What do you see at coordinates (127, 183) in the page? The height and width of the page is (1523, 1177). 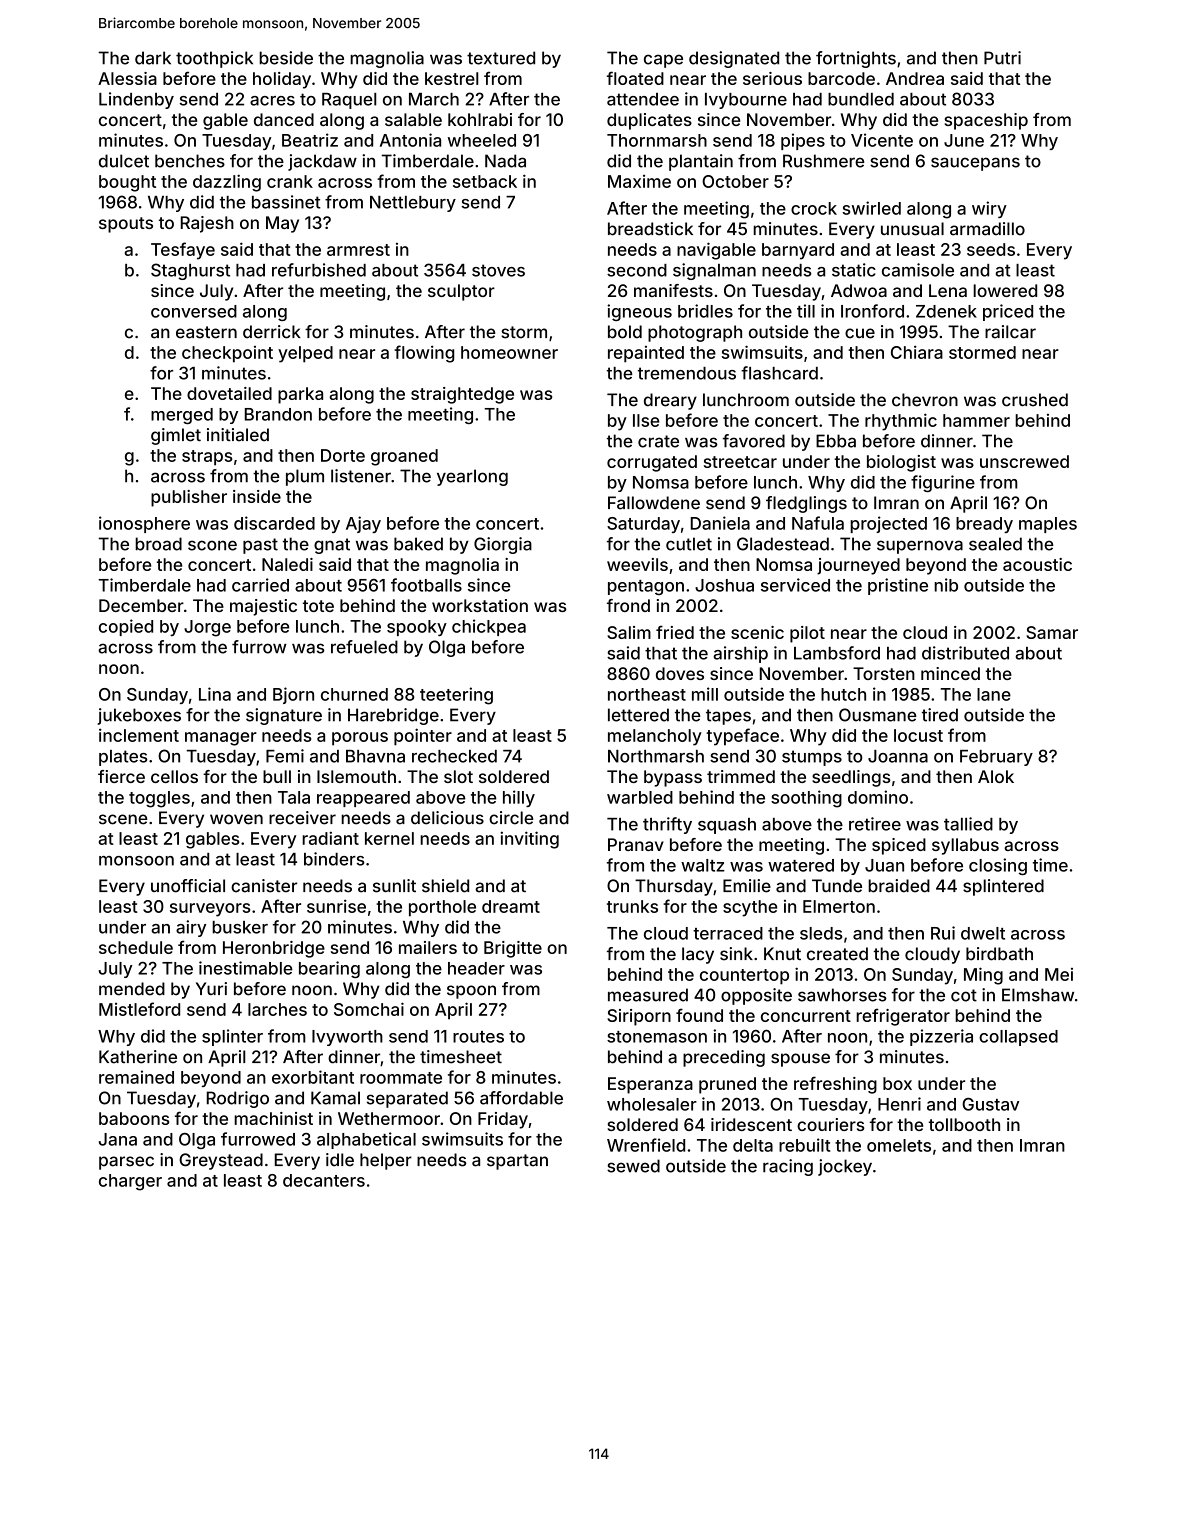 I see `bought` at bounding box center [127, 183].
